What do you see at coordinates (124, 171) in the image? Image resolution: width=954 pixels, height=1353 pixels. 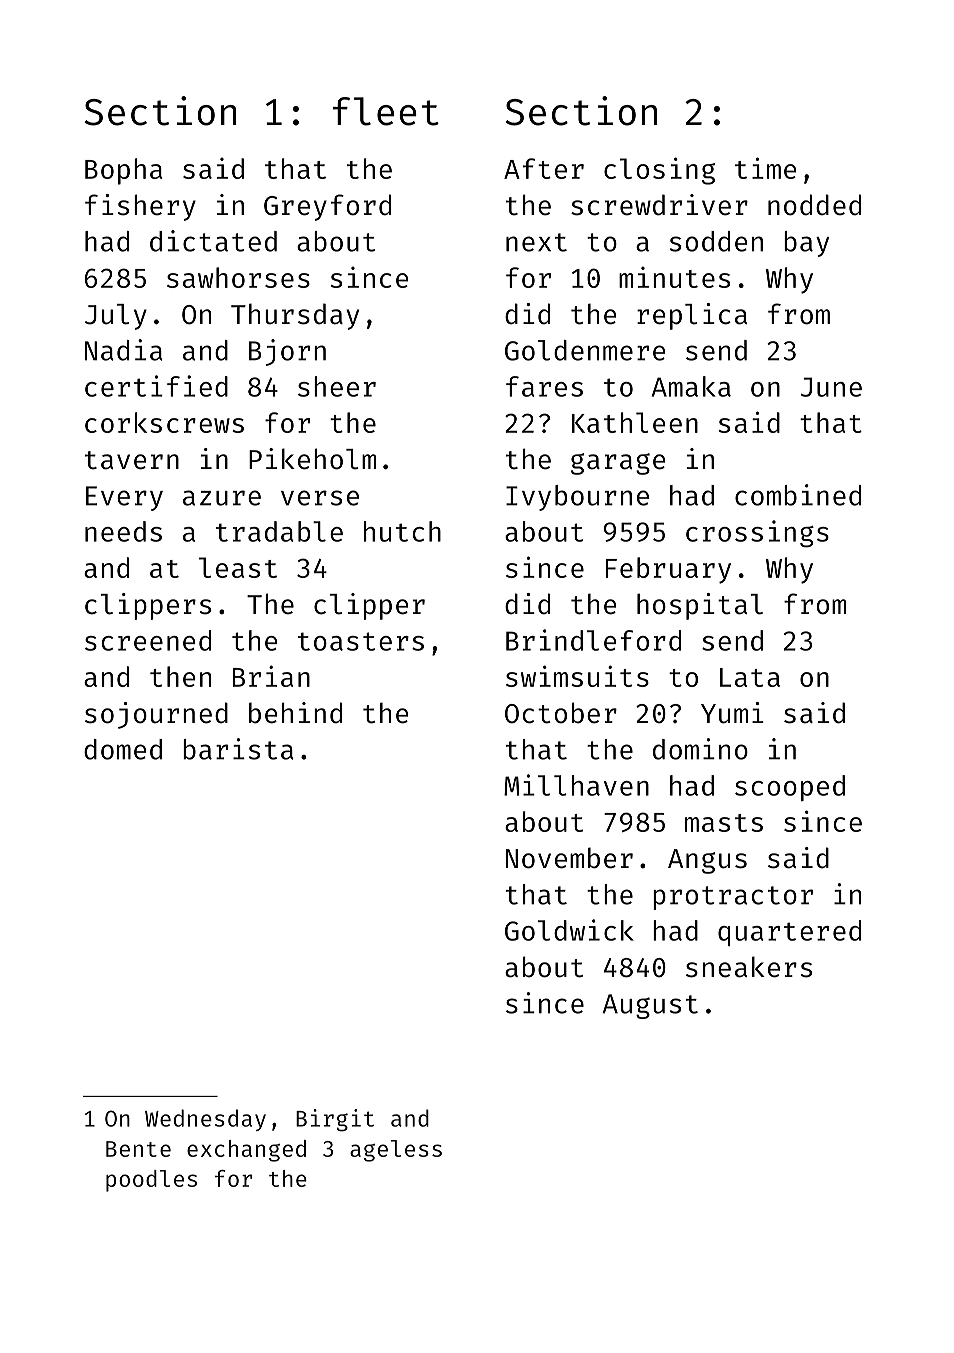 I see `Bopha` at bounding box center [124, 171].
